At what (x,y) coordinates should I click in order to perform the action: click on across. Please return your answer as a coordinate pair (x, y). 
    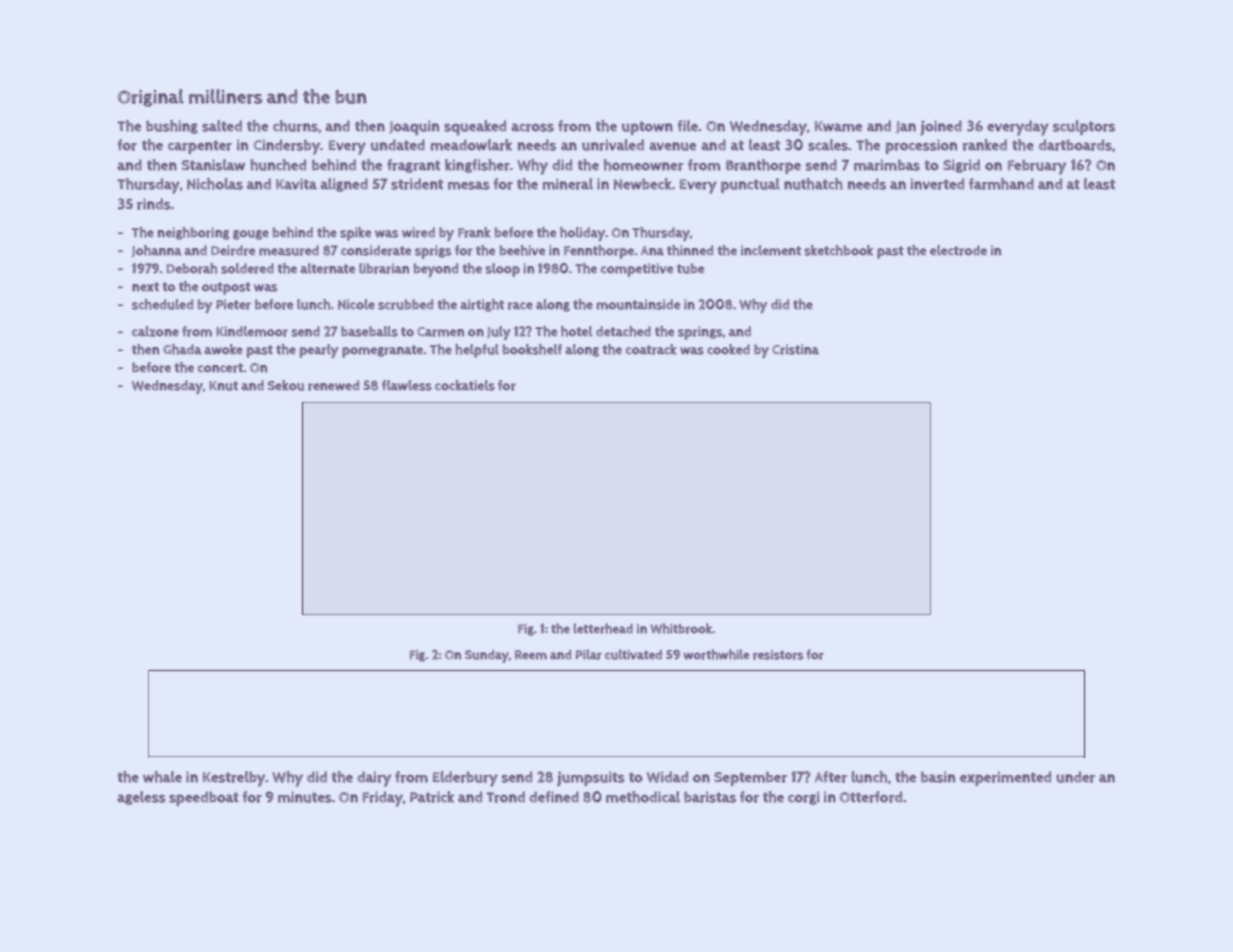
    Looking at the image, I should click on (532, 127).
